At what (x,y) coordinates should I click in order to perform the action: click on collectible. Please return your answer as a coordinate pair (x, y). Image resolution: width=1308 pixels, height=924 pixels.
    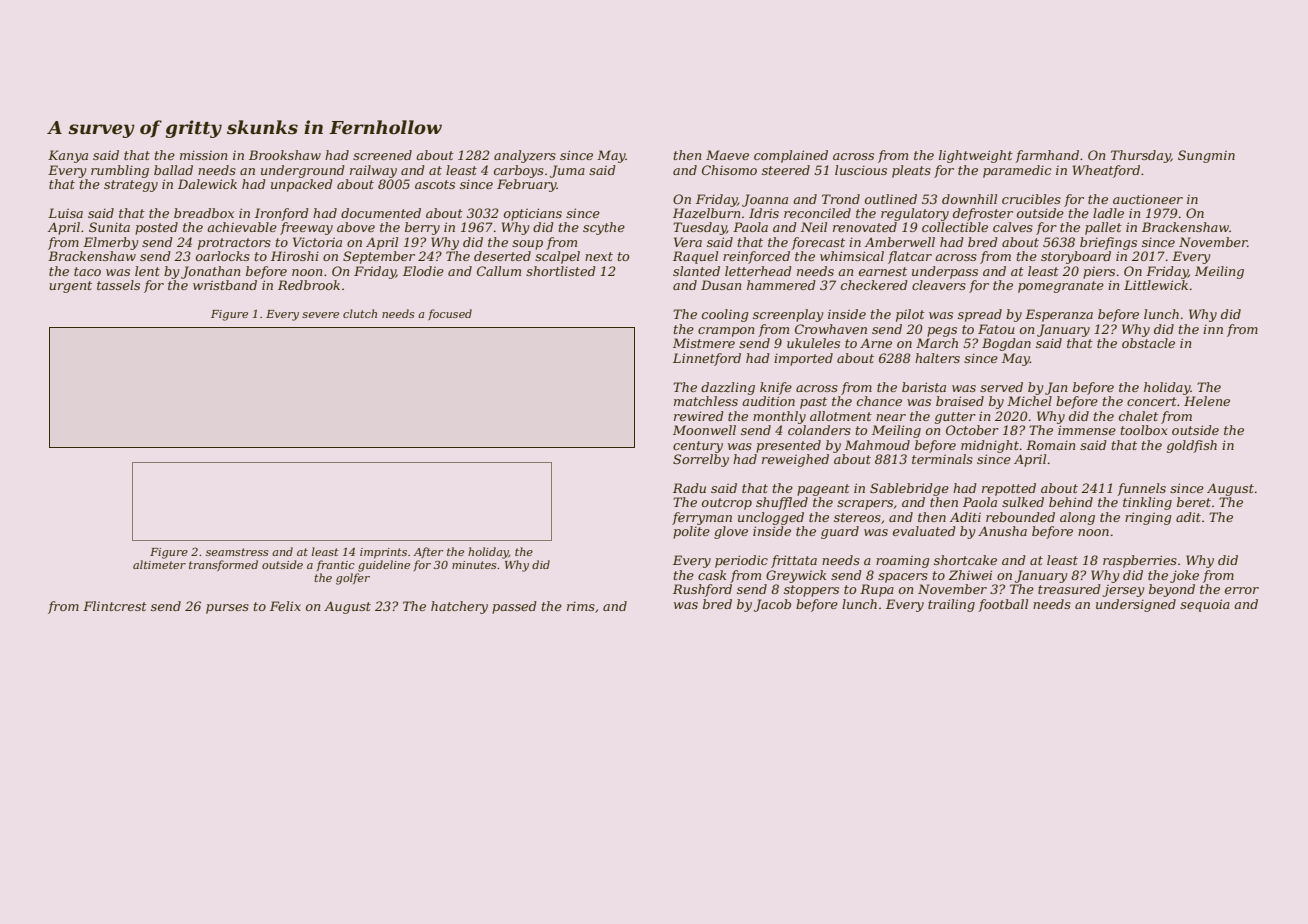
    Looking at the image, I should click on (955, 227).
